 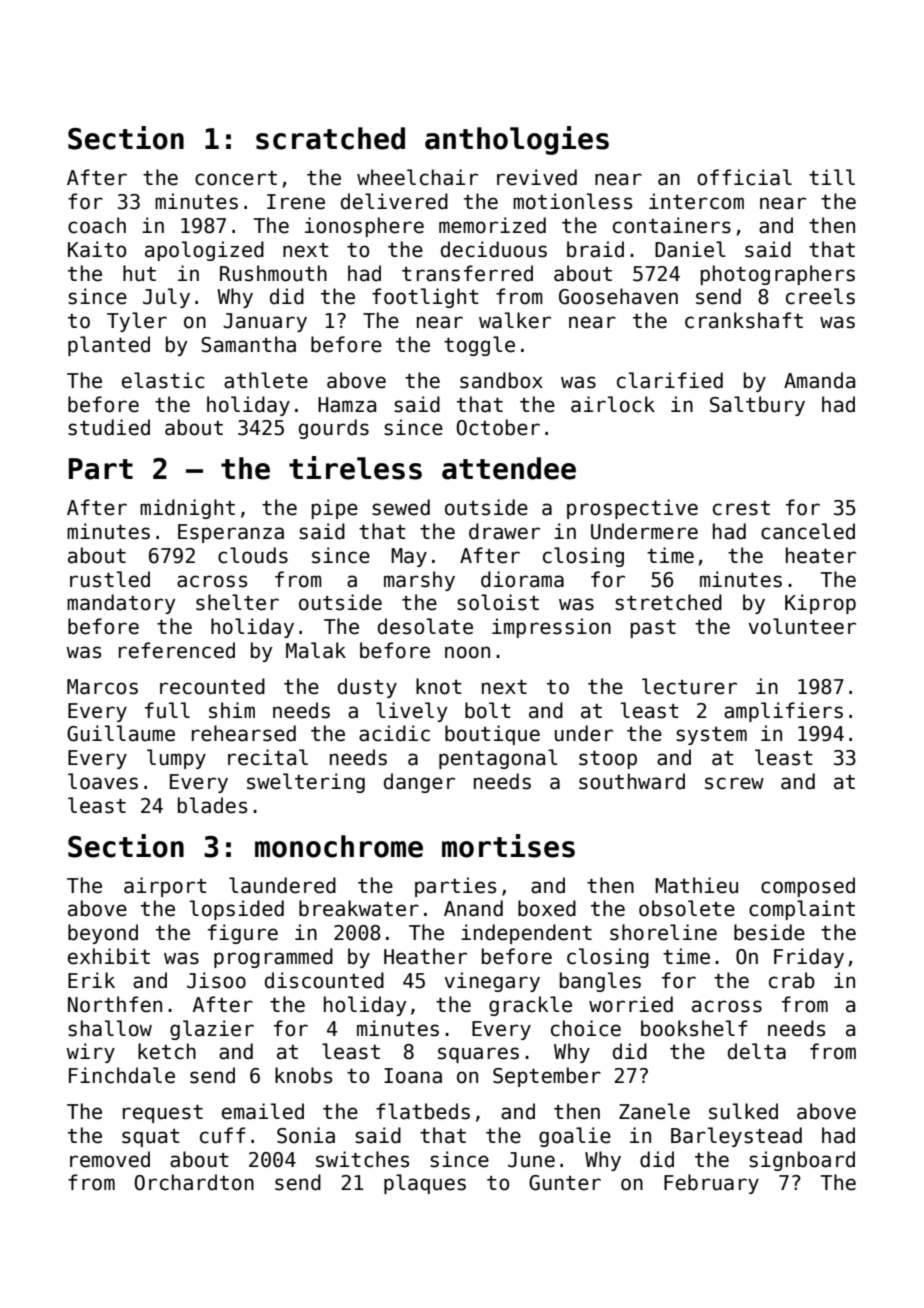 I want to click on airport, so click(x=165, y=887).
